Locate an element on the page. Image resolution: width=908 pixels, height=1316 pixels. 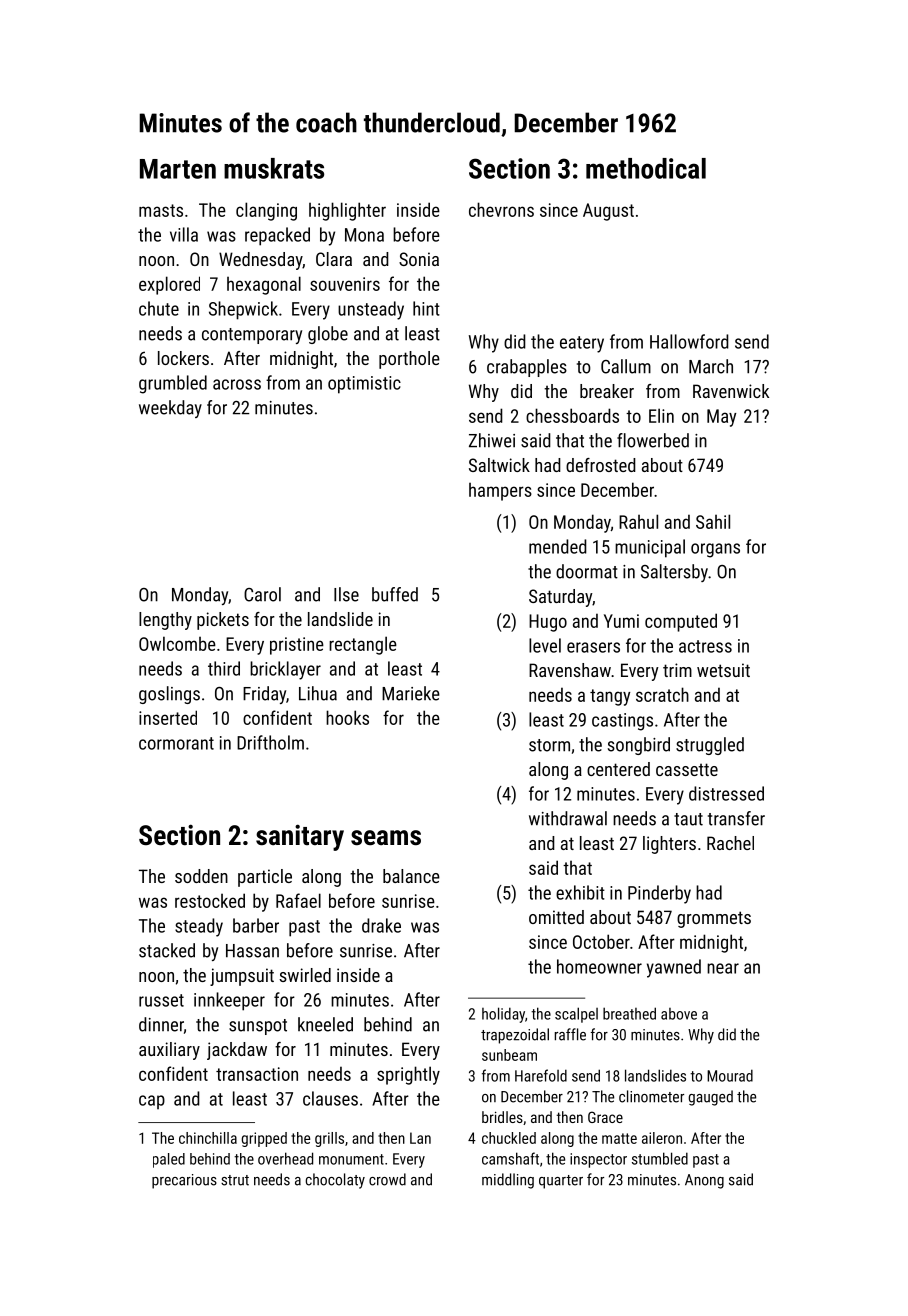
cassette is located at coordinates (687, 769).
